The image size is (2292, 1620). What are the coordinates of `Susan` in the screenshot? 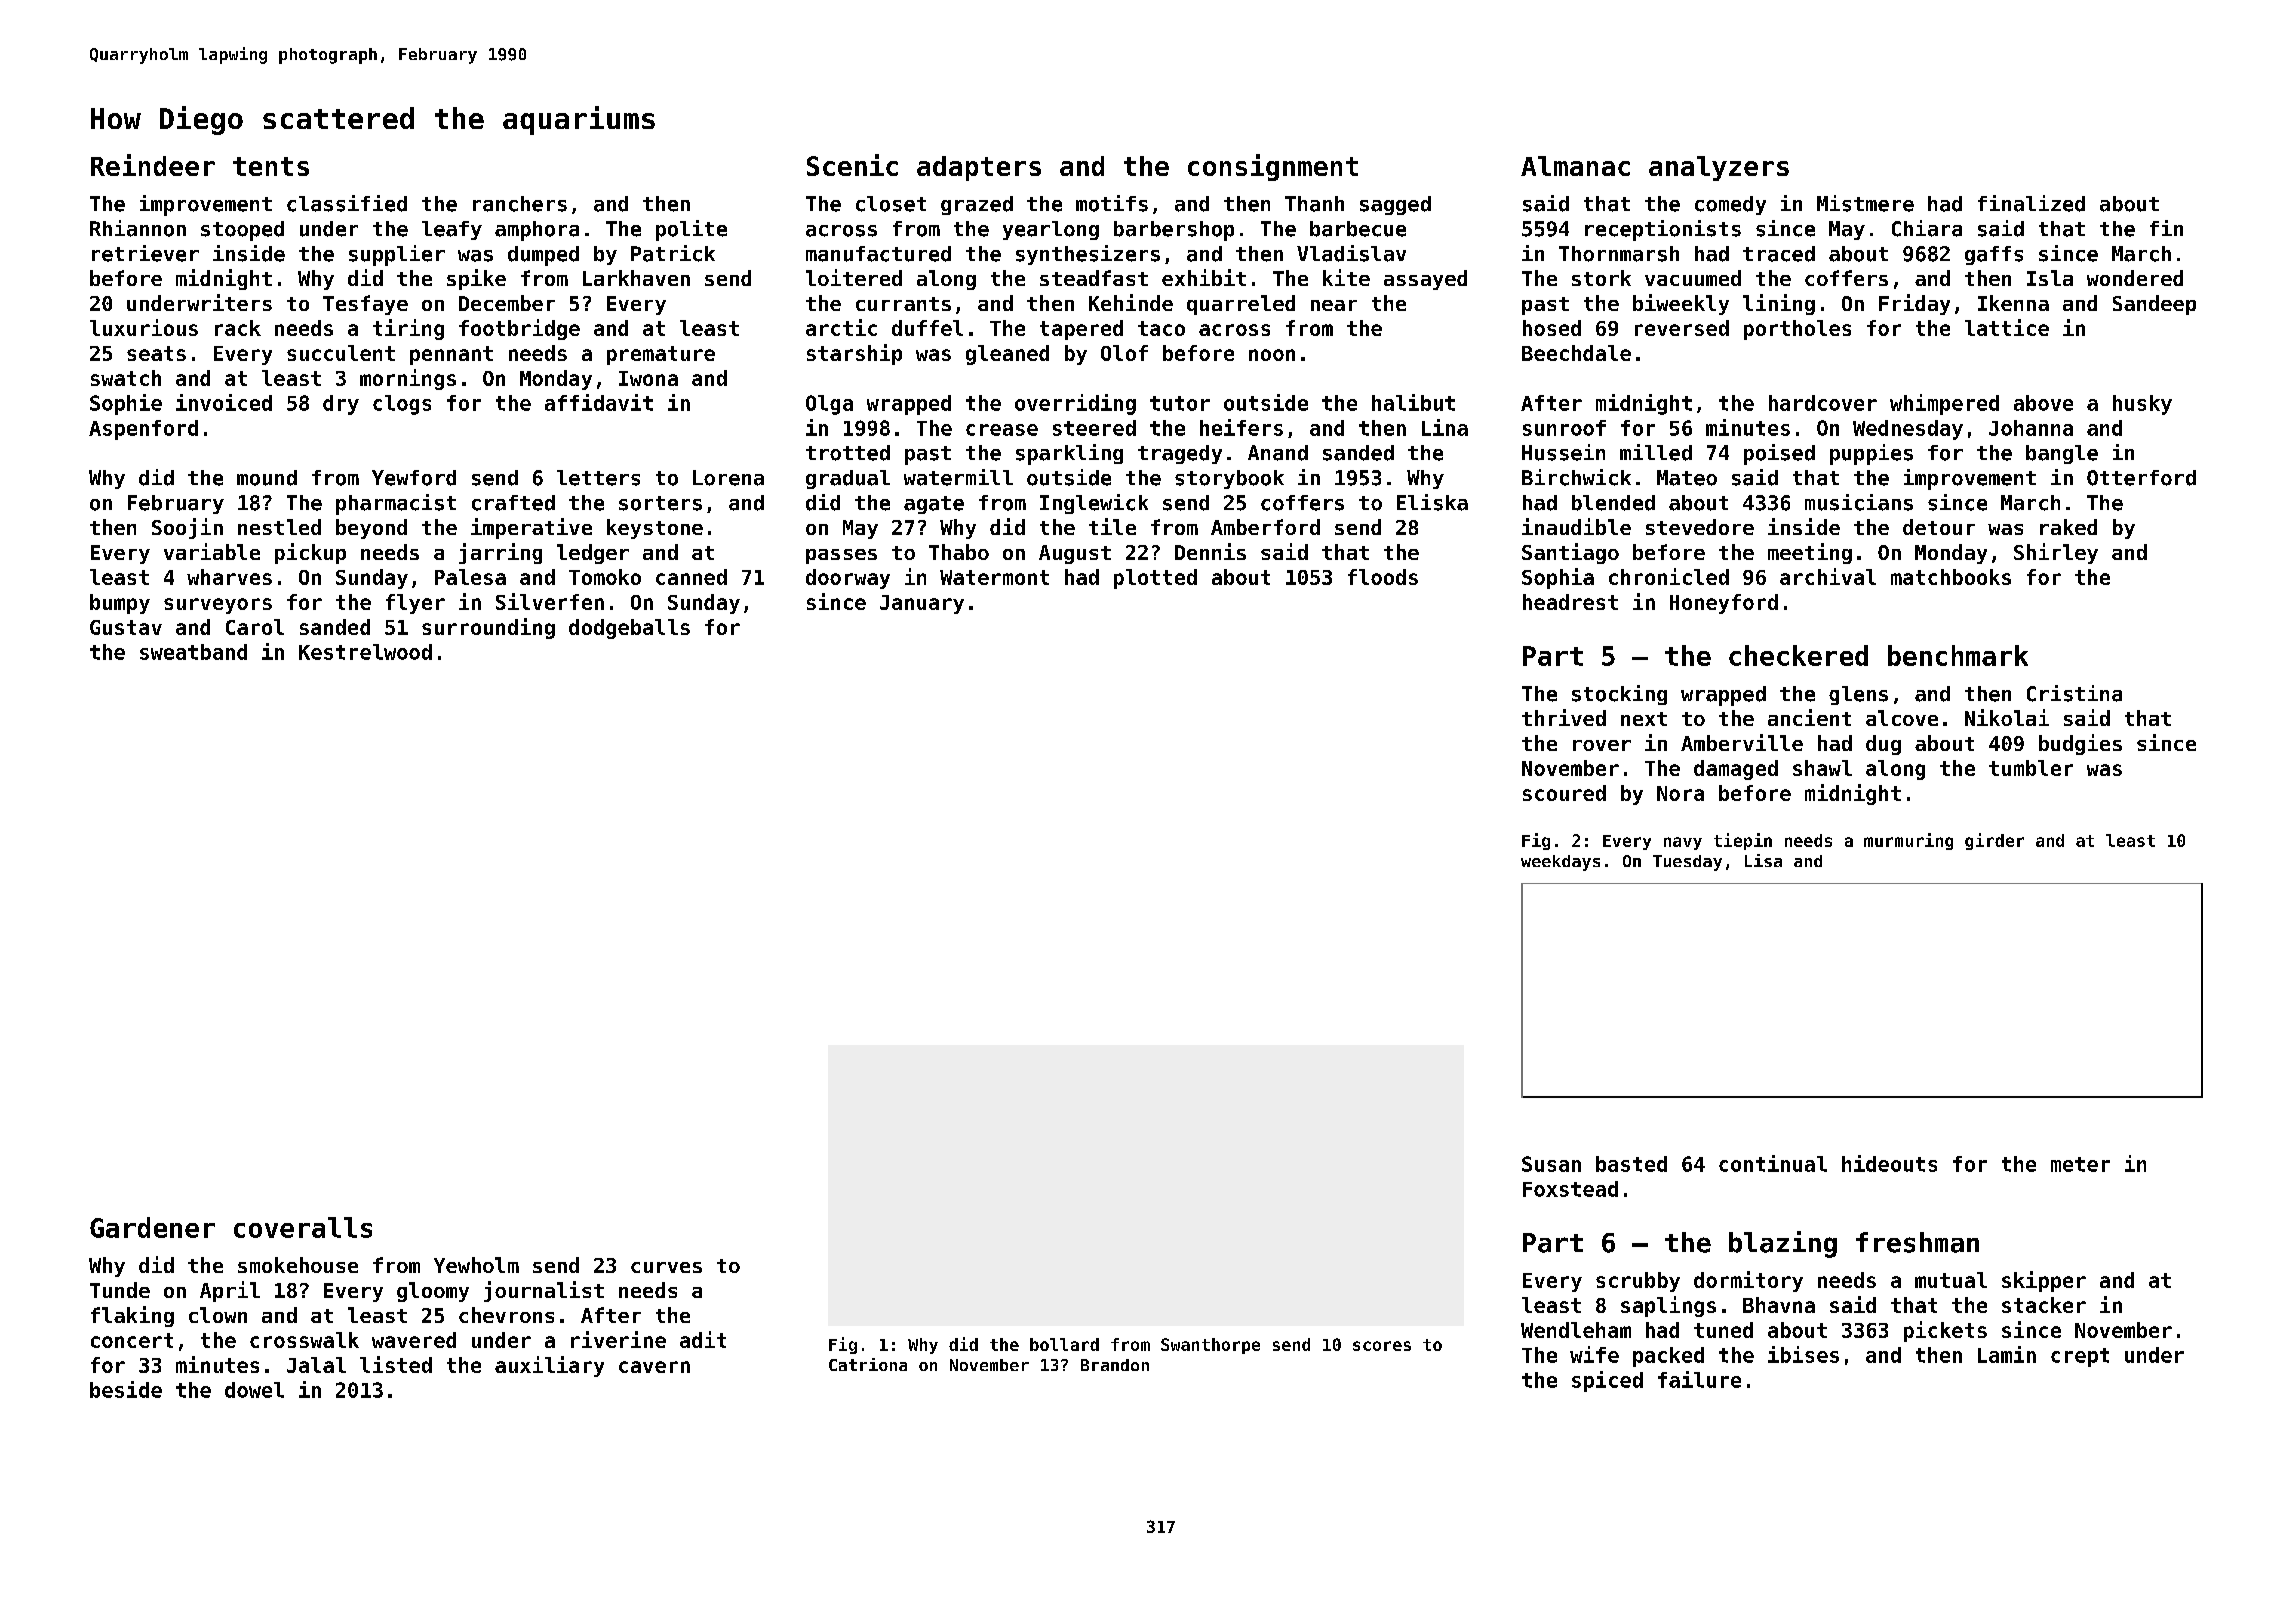 It's located at (1551, 1164).
